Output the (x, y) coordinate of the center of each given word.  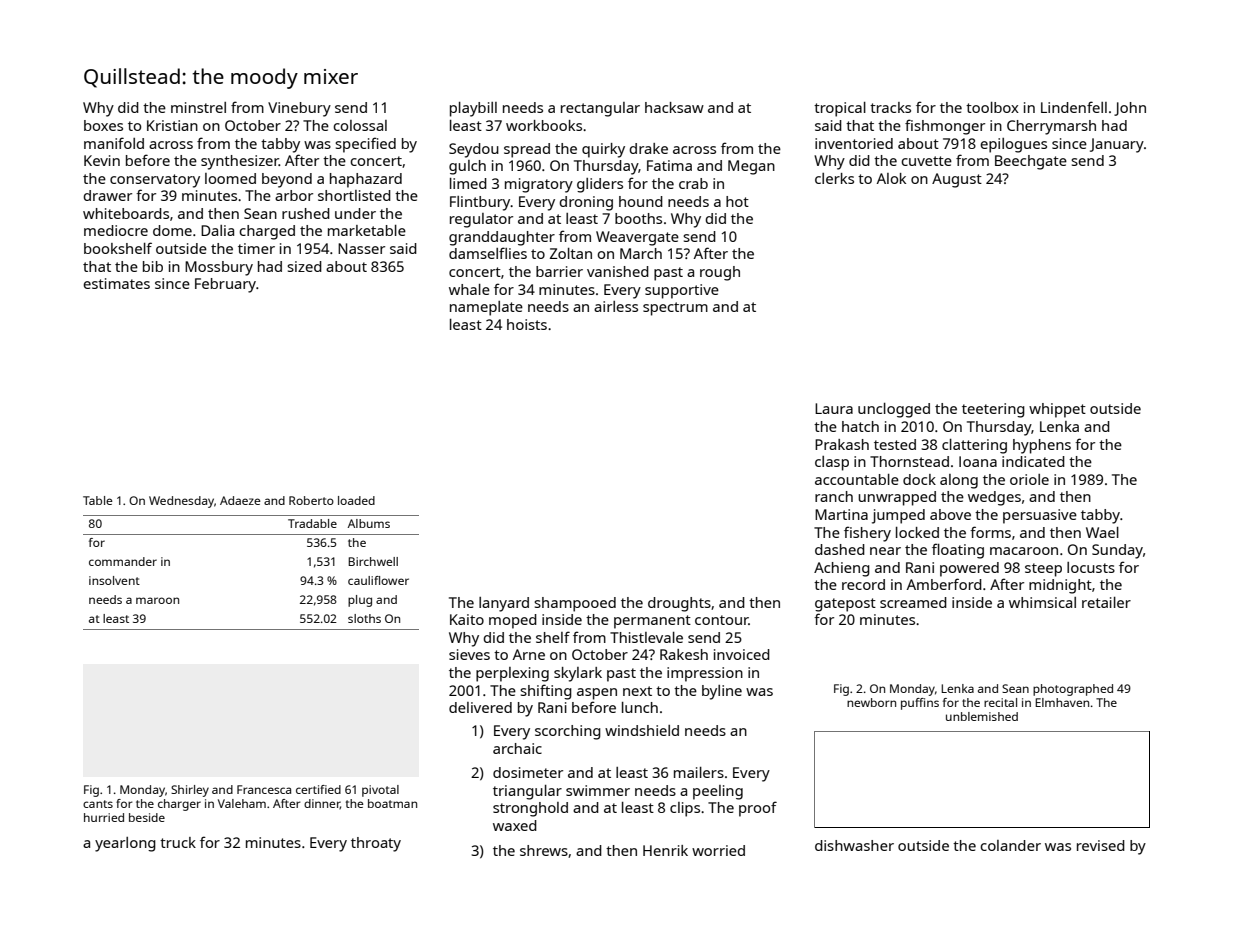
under (355, 213)
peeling (718, 792)
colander (1010, 845)
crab (693, 183)
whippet (1057, 410)
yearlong (125, 844)
